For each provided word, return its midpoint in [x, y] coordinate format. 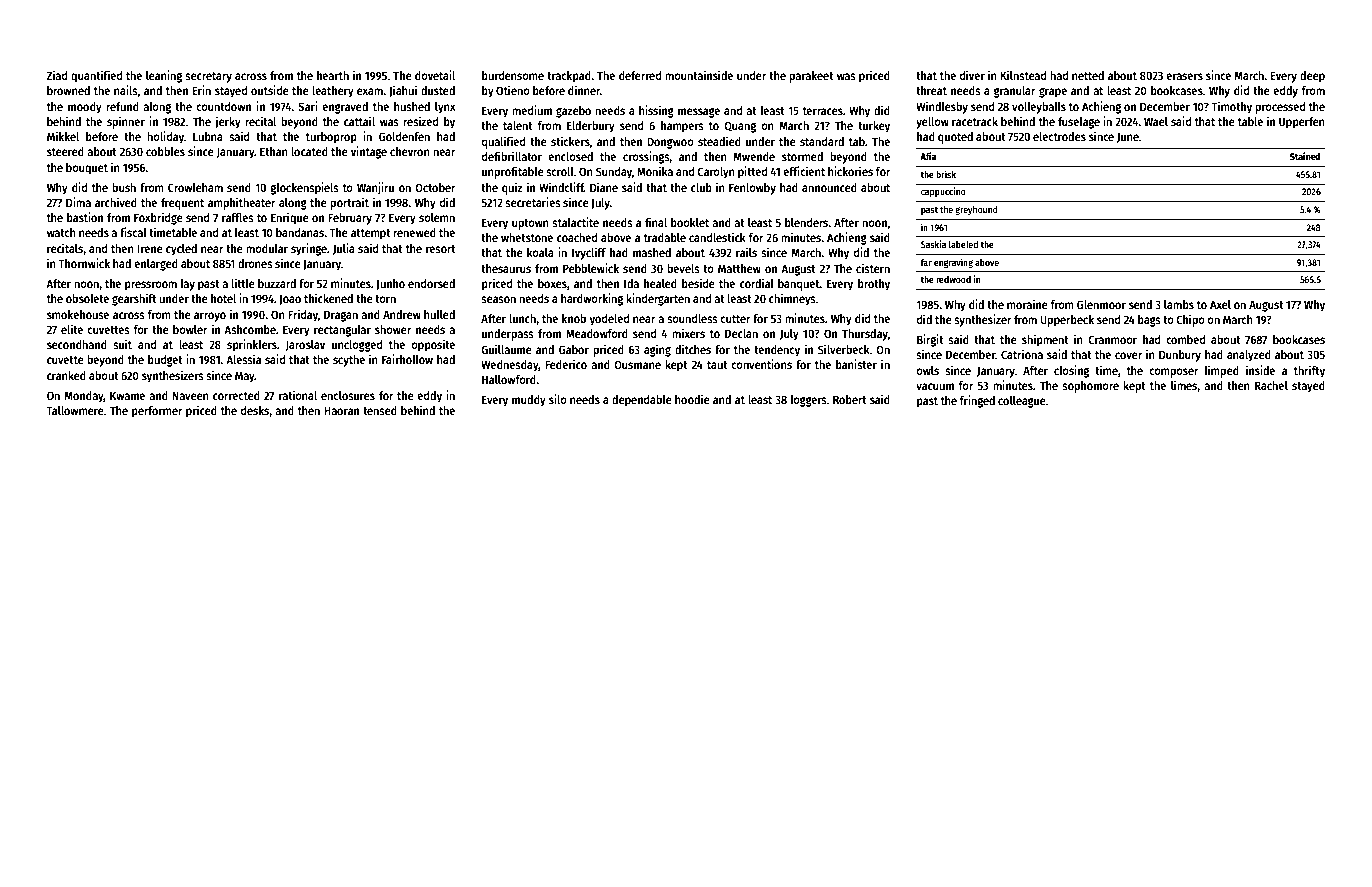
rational [298, 395]
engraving [953, 263]
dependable [642, 401]
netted [1088, 75]
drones [255, 263]
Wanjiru [375, 188]
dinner [584, 90]
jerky [228, 122]
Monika [655, 171]
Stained [1305, 156]
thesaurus [506, 268]
